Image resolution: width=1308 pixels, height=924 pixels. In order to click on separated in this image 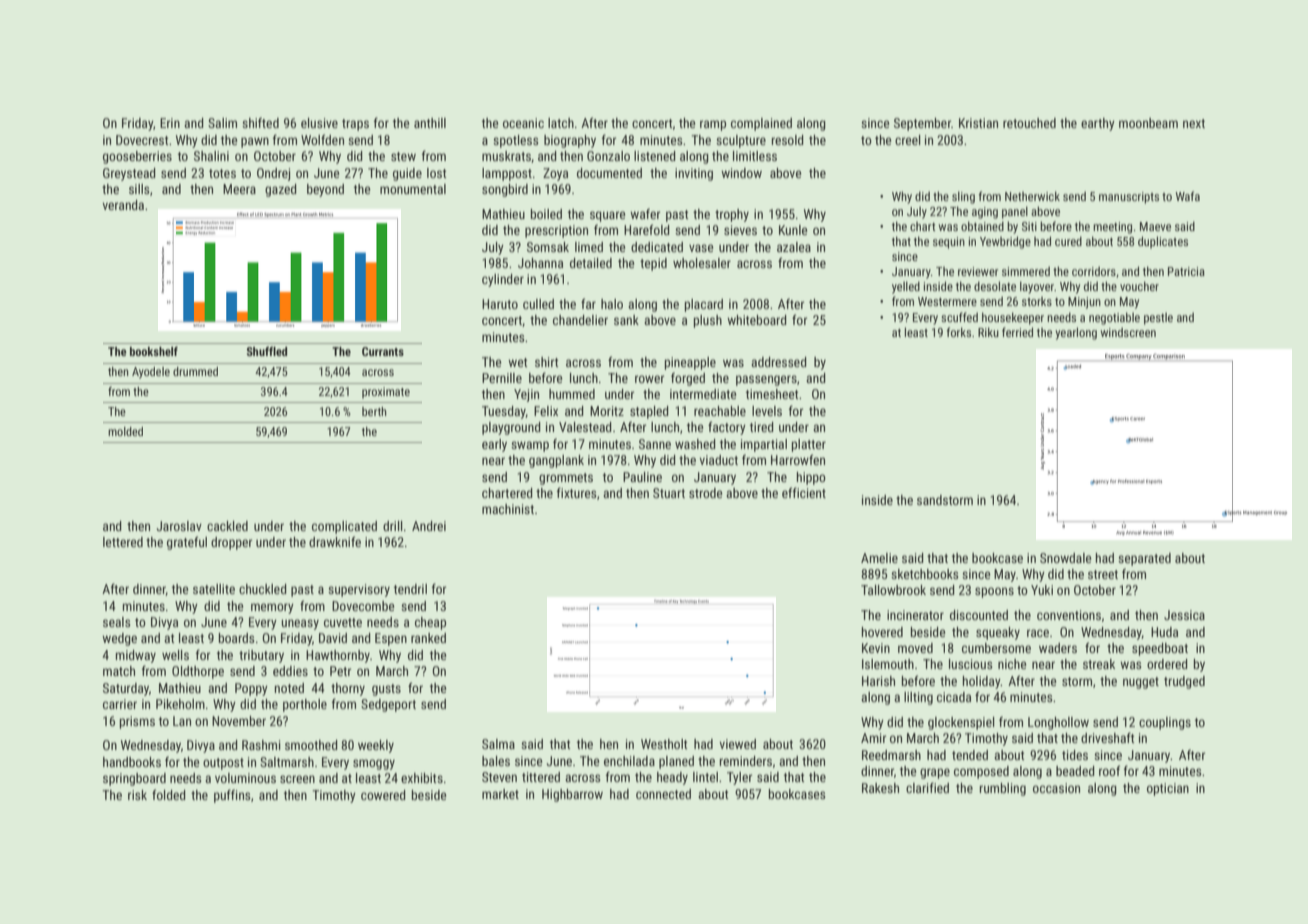, I will do `click(1144, 559)`.
